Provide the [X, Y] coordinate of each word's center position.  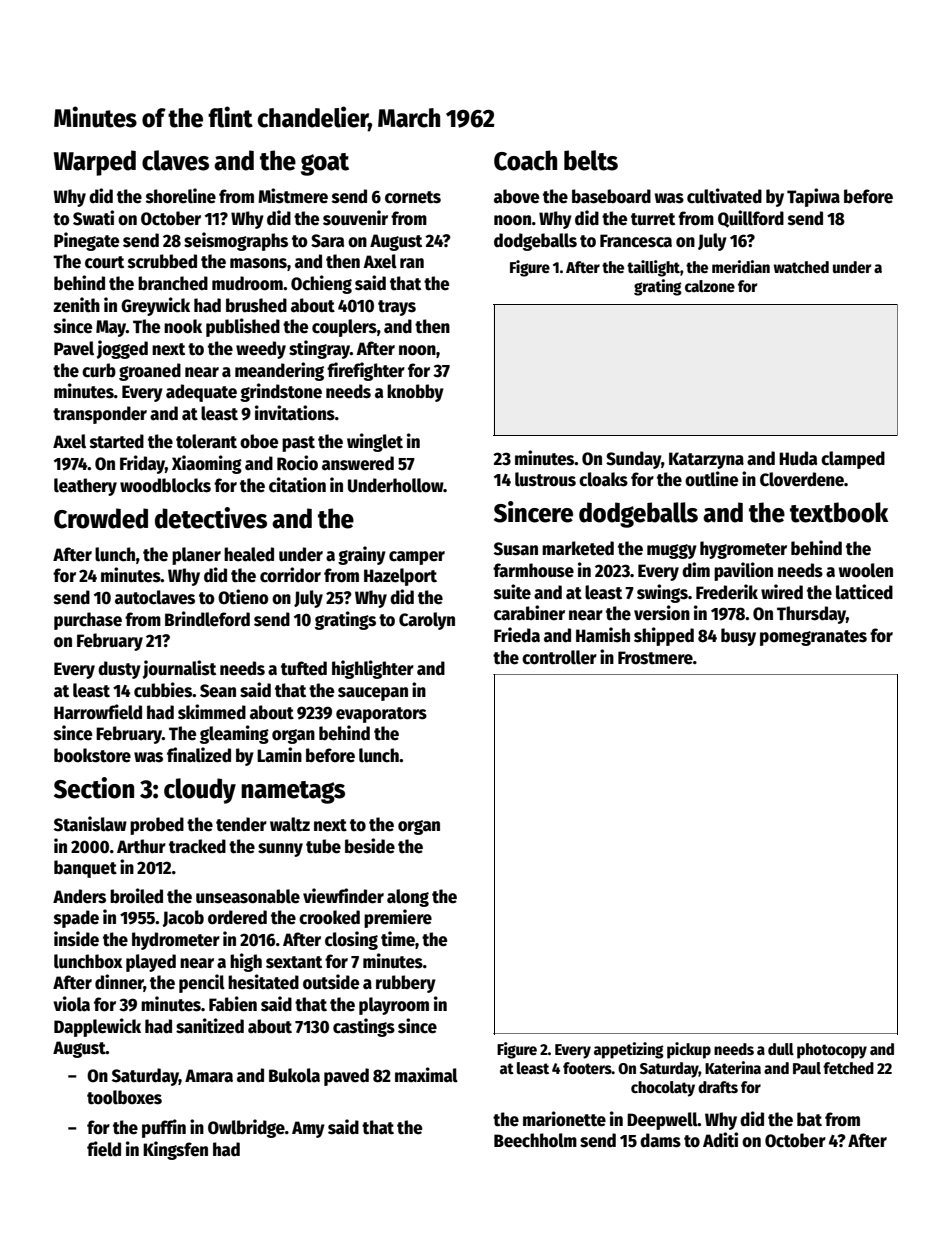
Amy [308, 1129]
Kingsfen [175, 1150]
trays [397, 308]
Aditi [720, 1140]
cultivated [724, 196]
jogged [122, 349]
